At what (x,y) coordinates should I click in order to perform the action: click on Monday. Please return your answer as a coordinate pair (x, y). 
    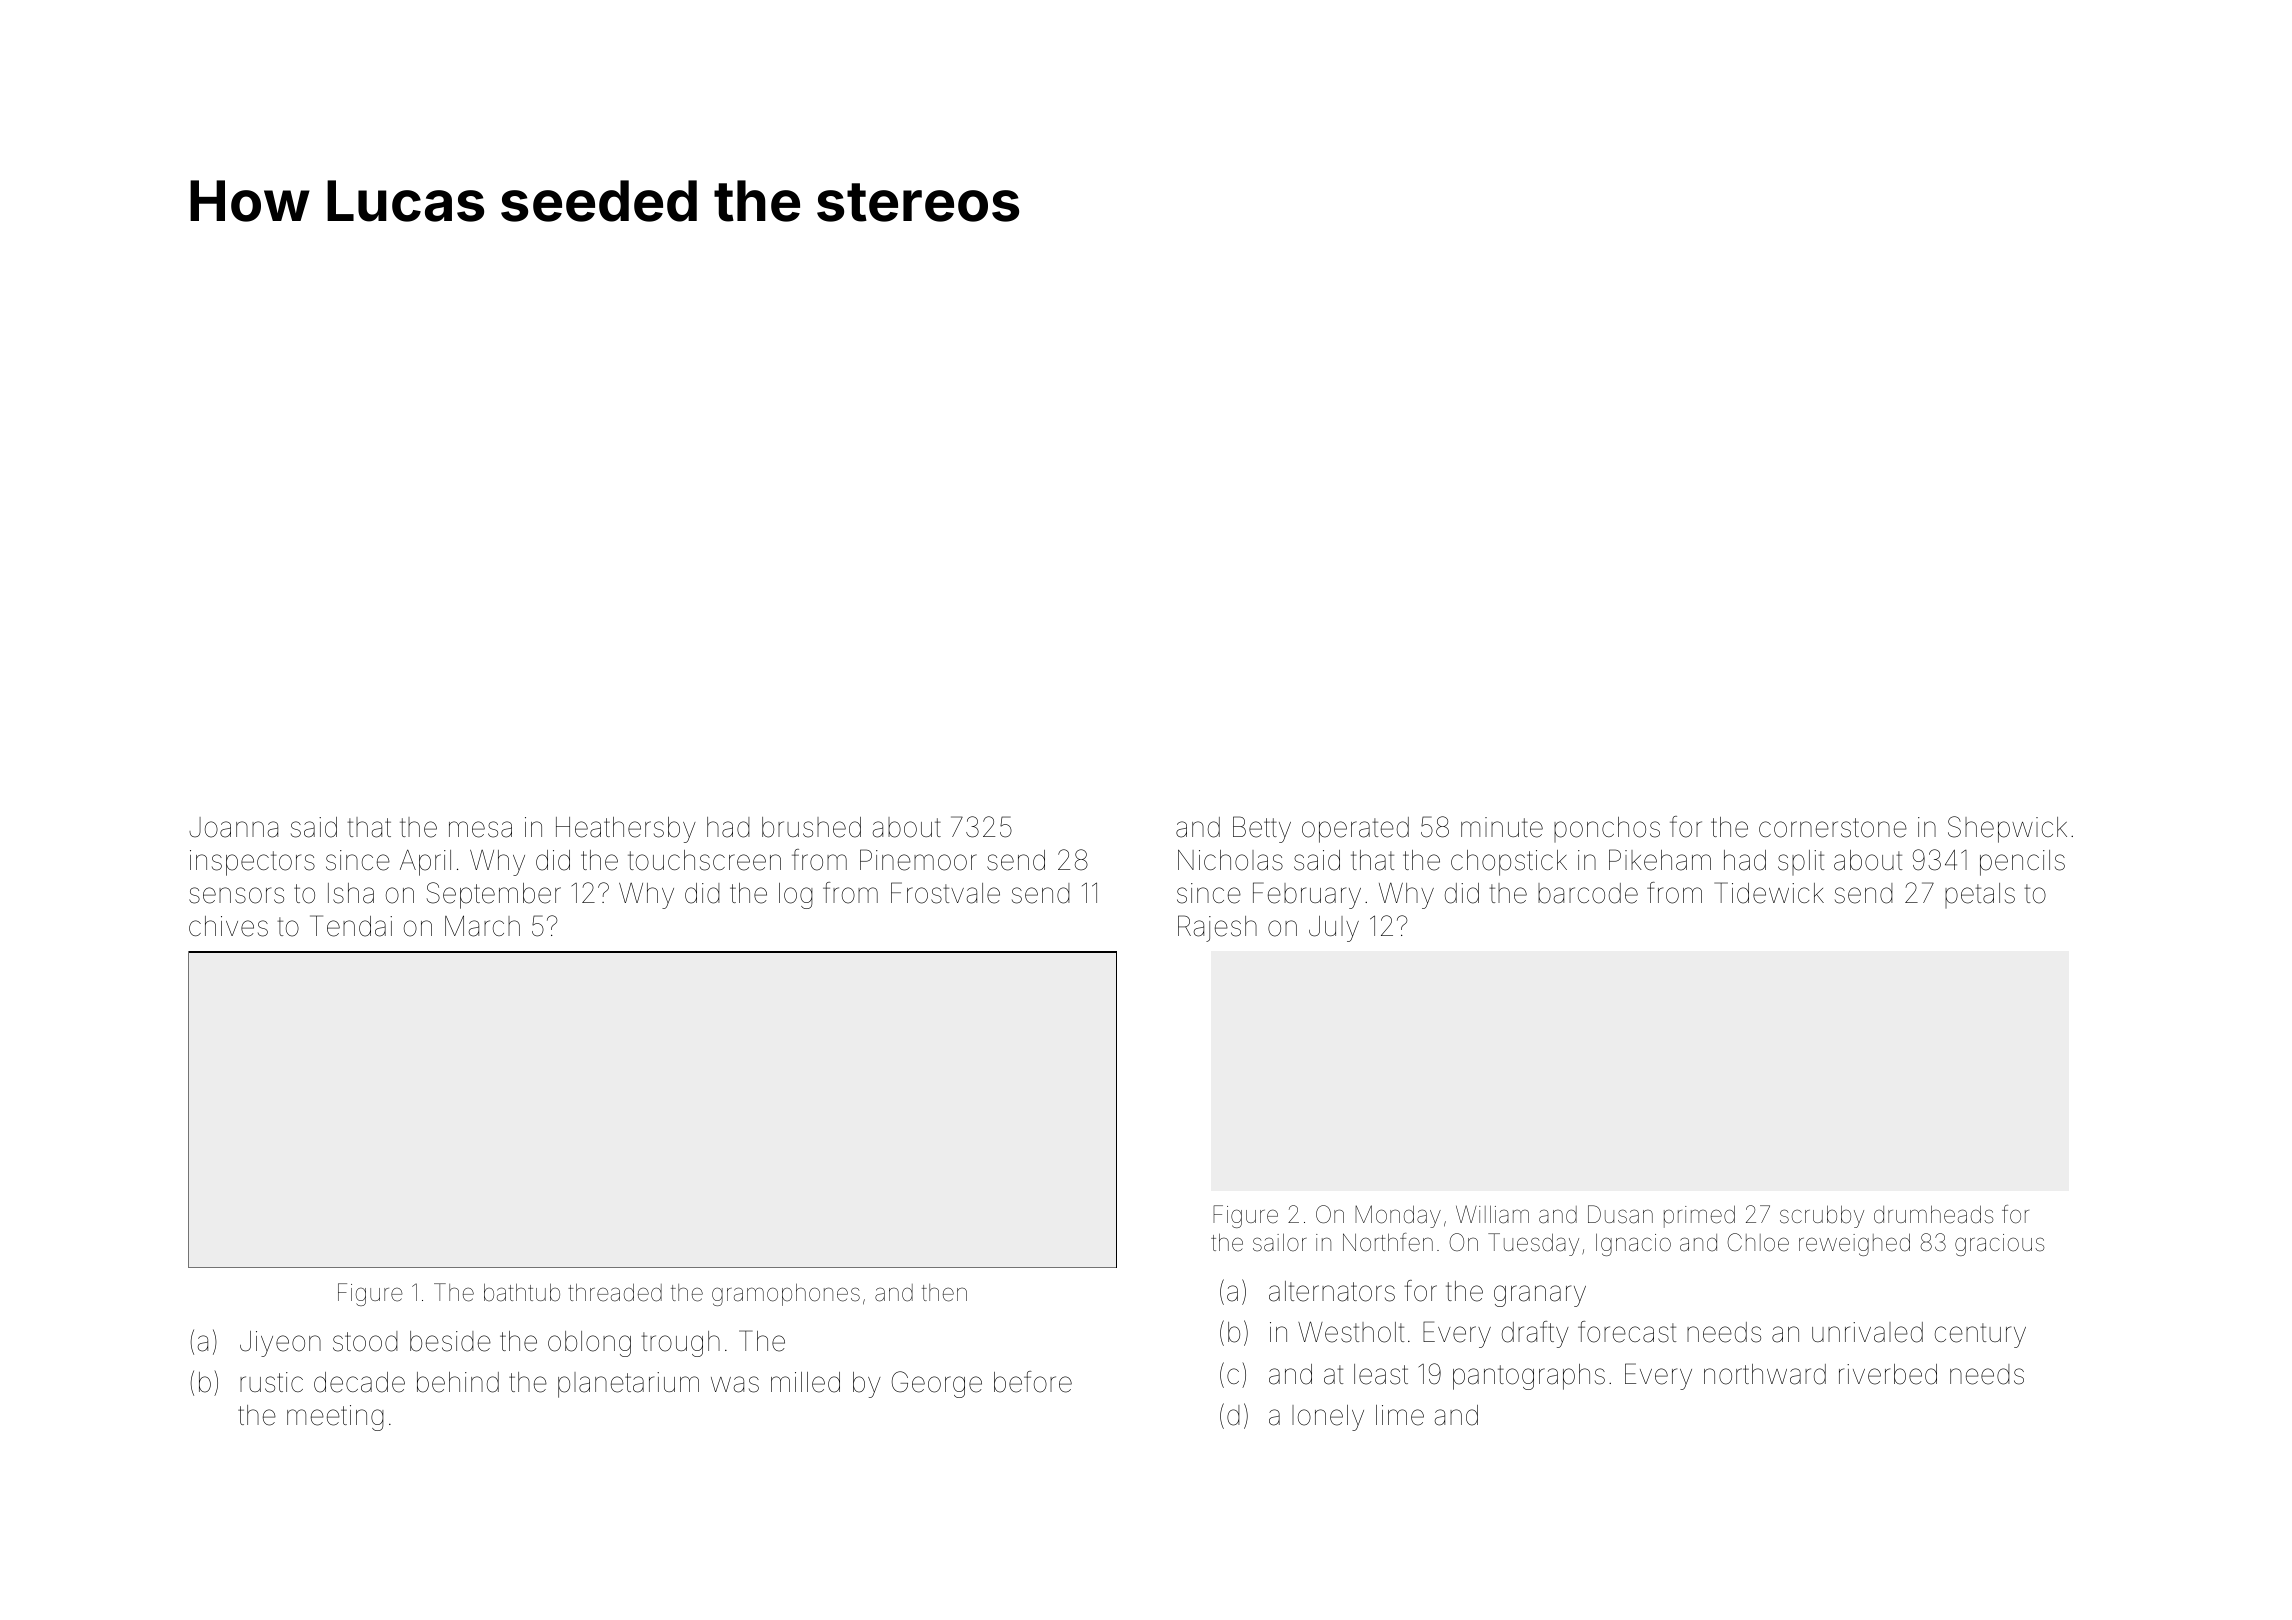
    Looking at the image, I should click on (1398, 1216).
